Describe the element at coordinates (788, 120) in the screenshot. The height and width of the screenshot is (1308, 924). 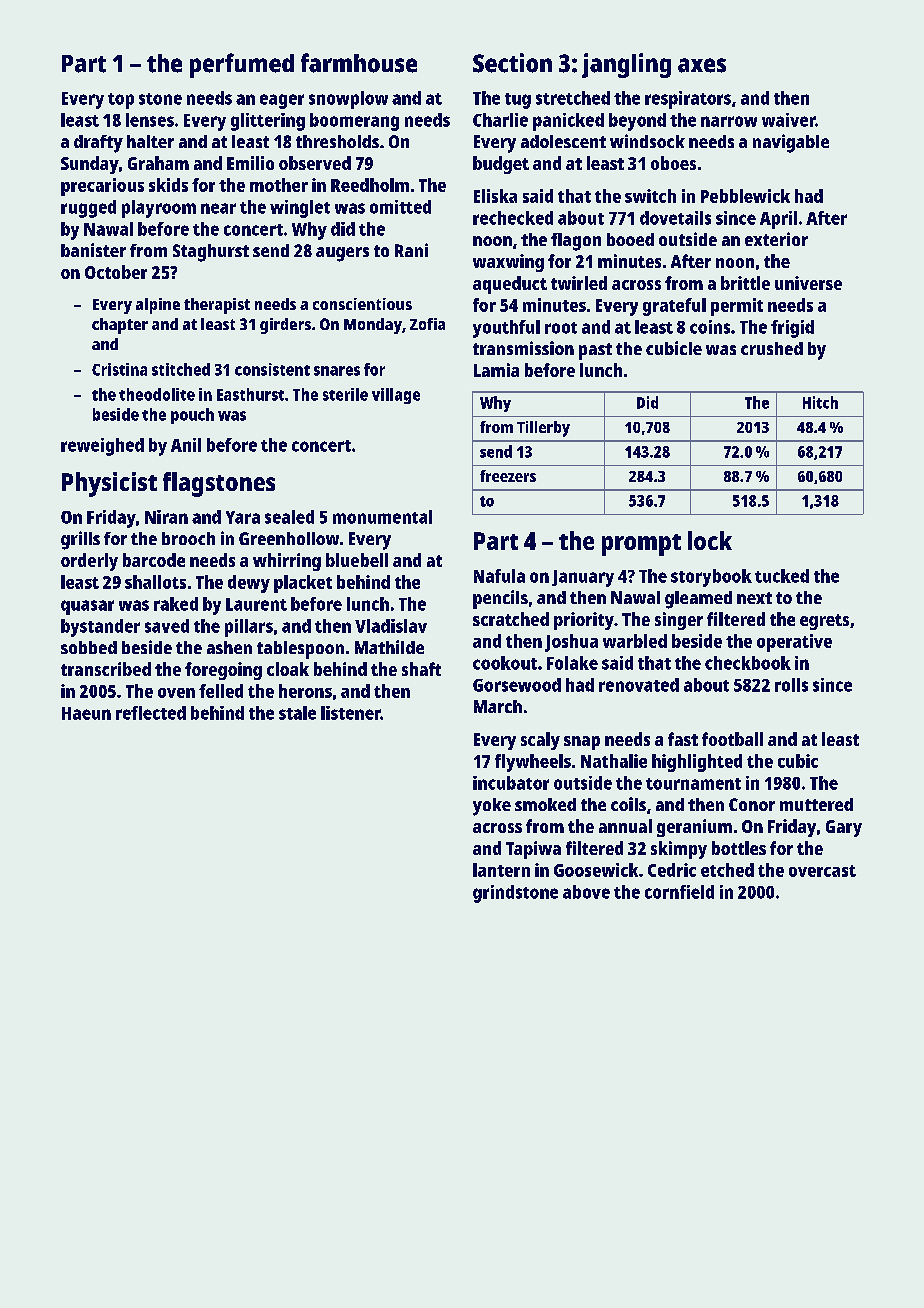
I see `waiver` at that location.
